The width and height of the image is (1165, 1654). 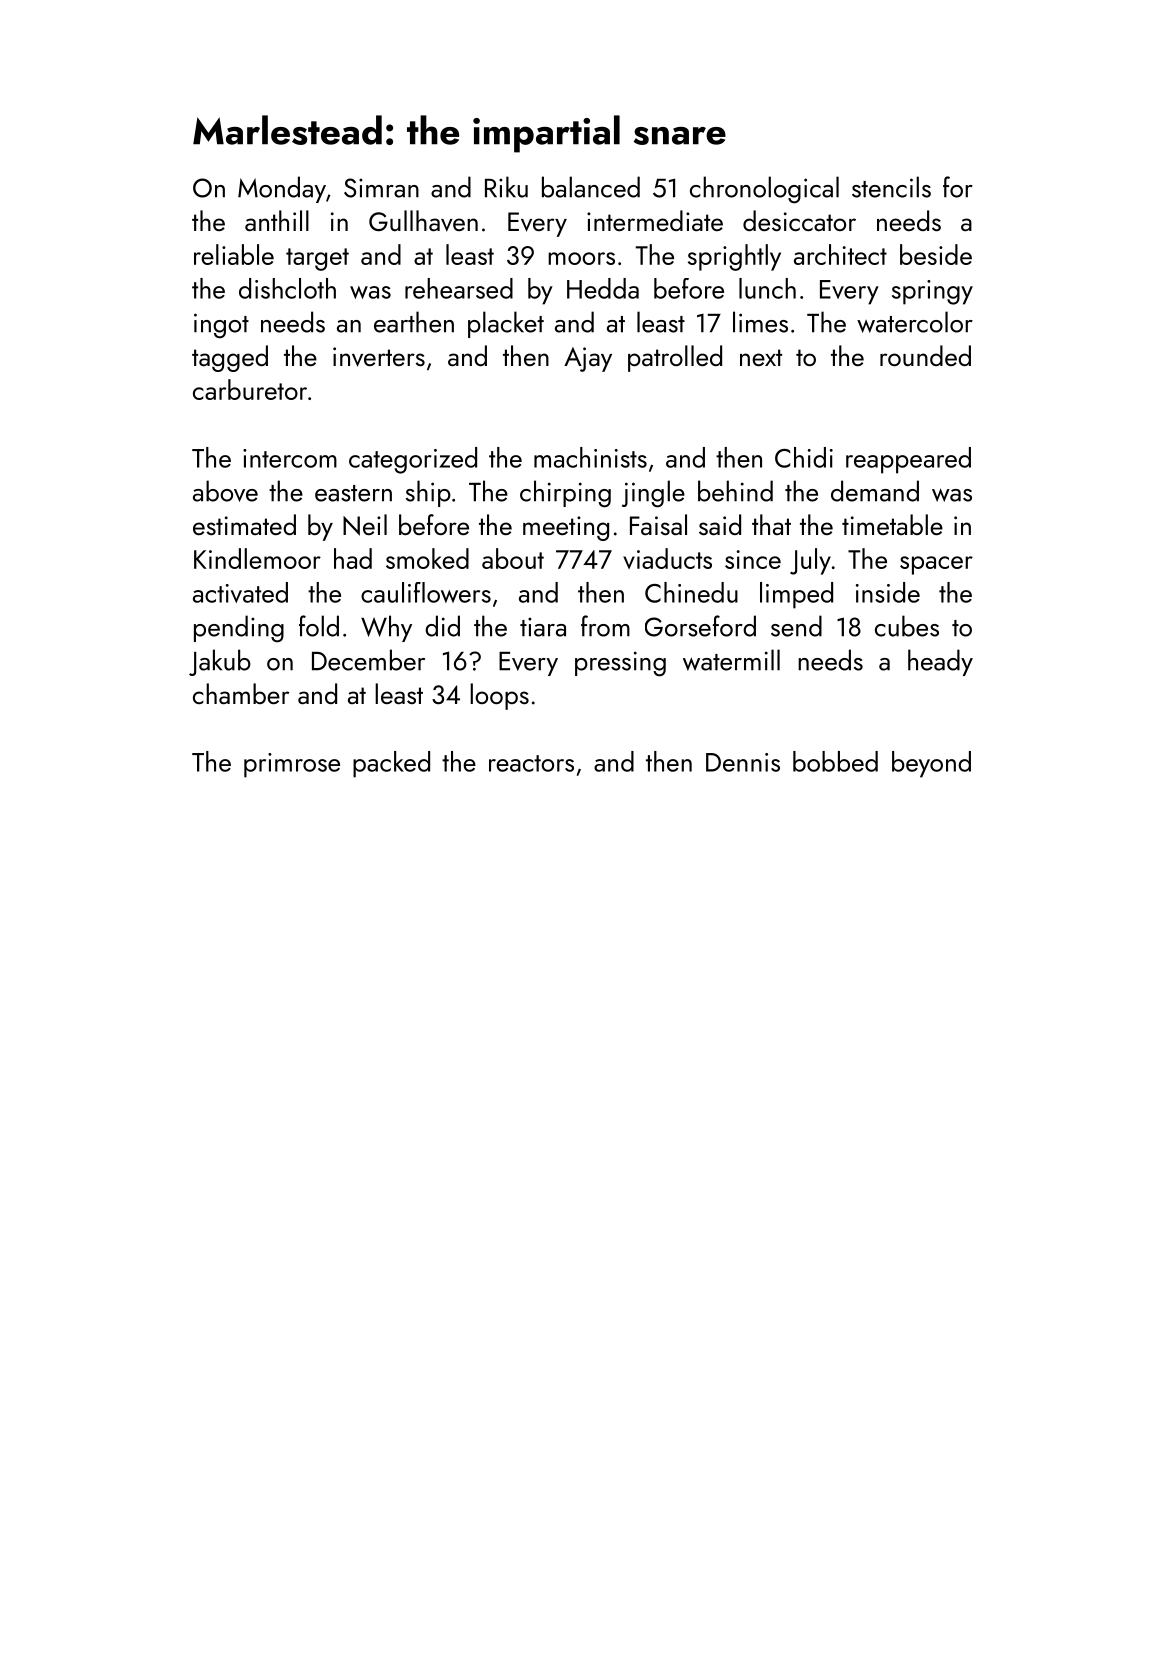 What do you see at coordinates (743, 762) in the image?
I see `Dennis` at bounding box center [743, 762].
